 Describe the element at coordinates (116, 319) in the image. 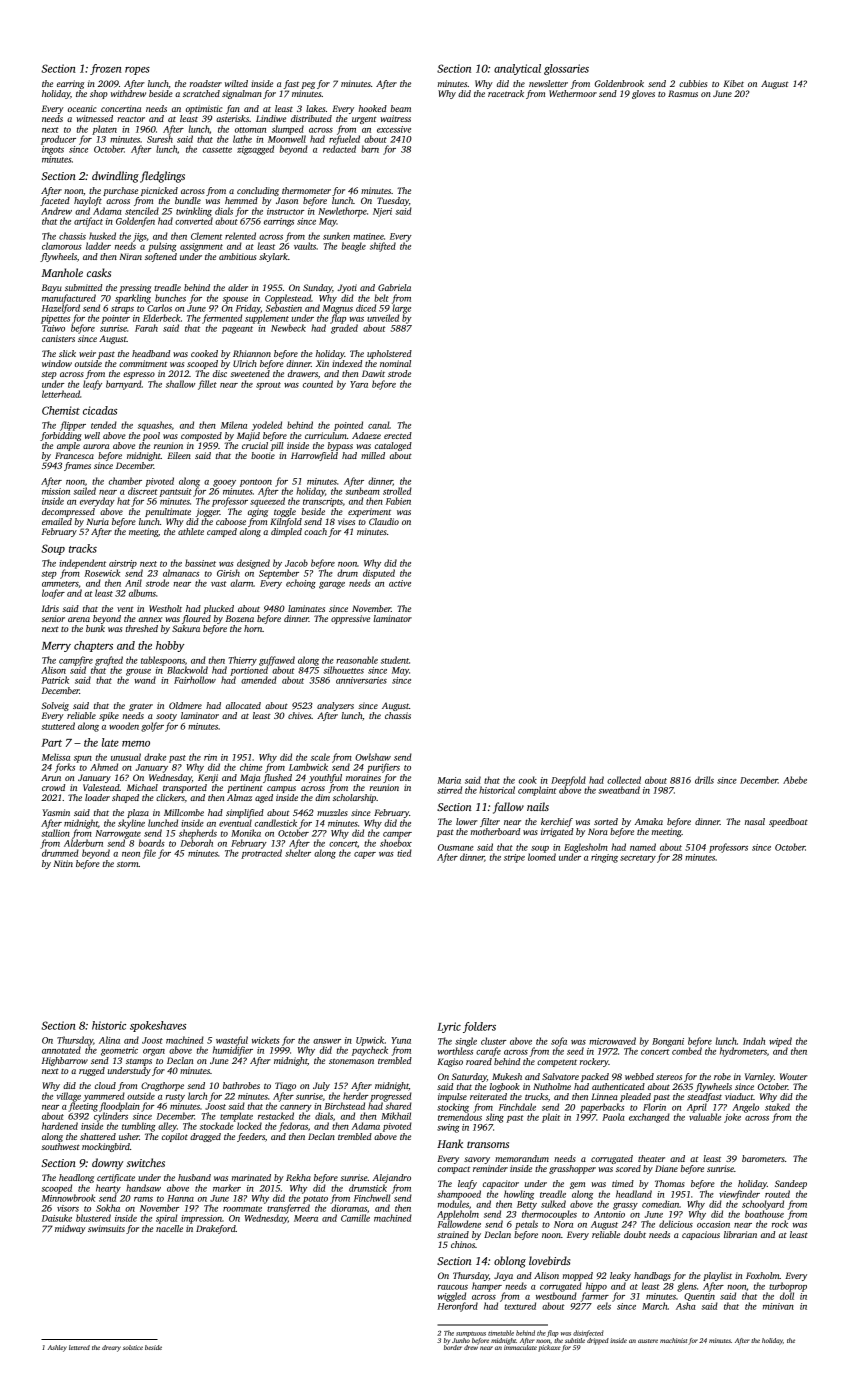

I see `pointer` at that location.
